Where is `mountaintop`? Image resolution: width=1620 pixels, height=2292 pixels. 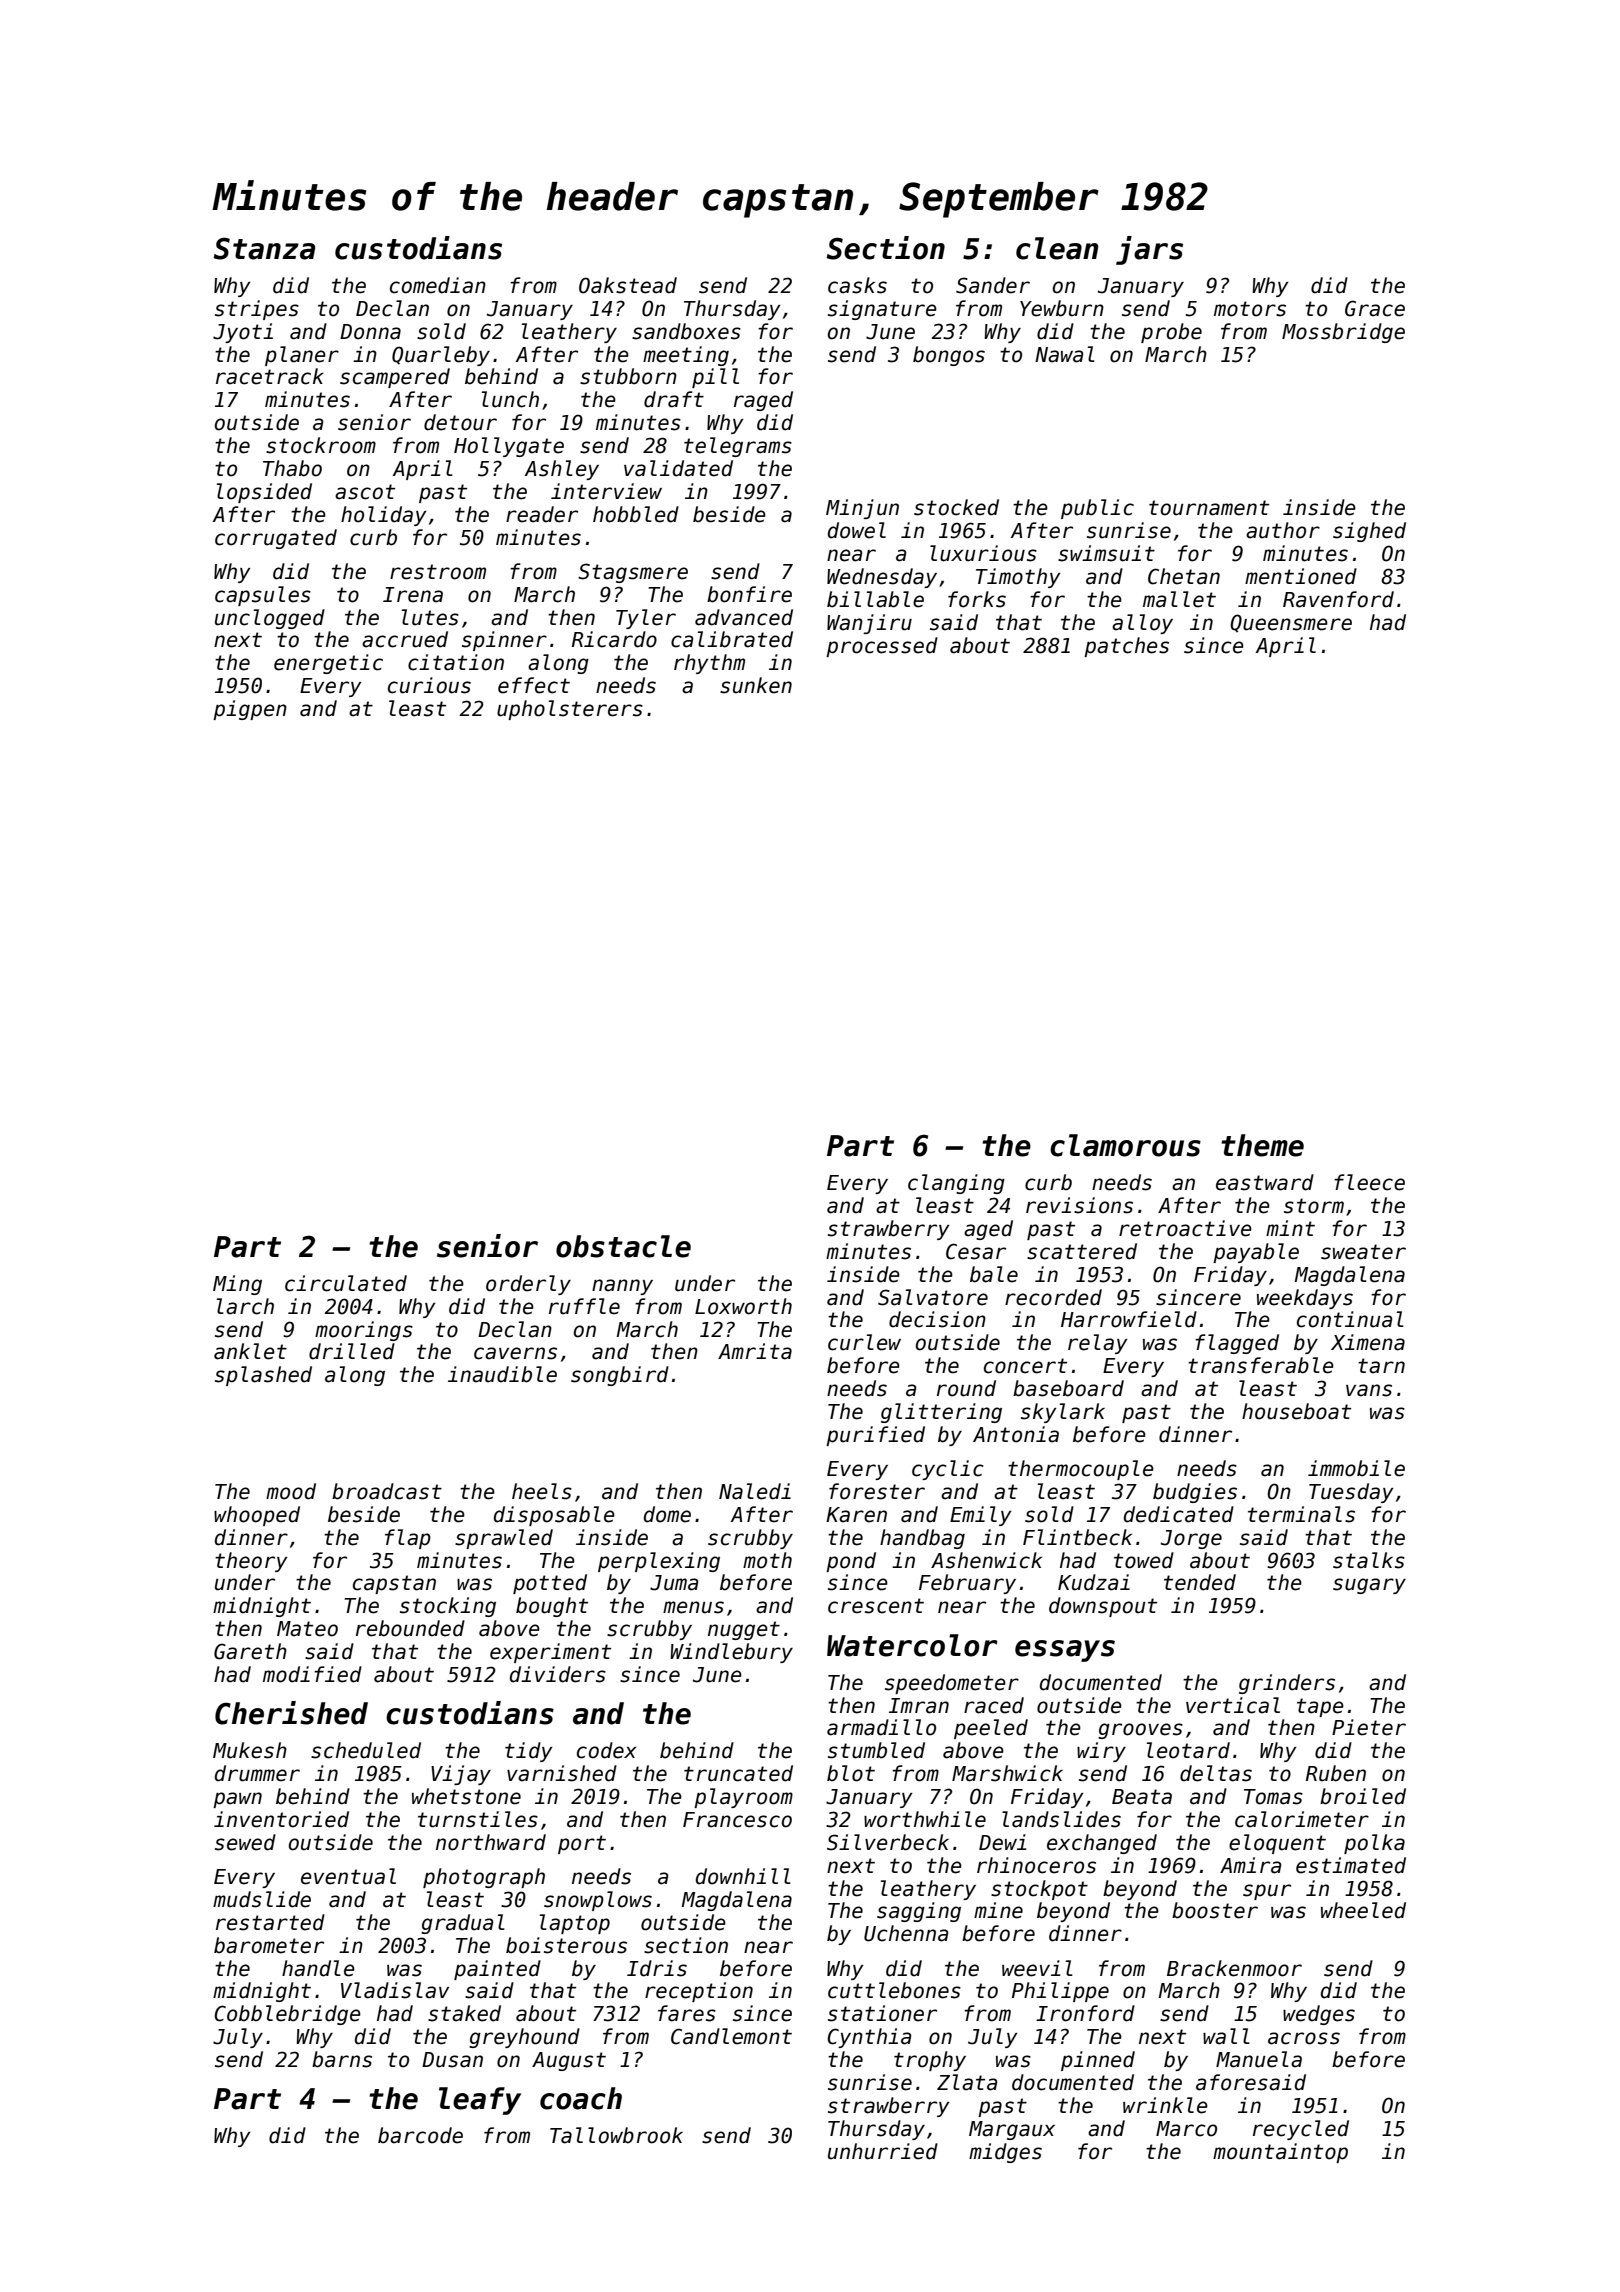
mountaintop is located at coordinates (1280, 2153).
